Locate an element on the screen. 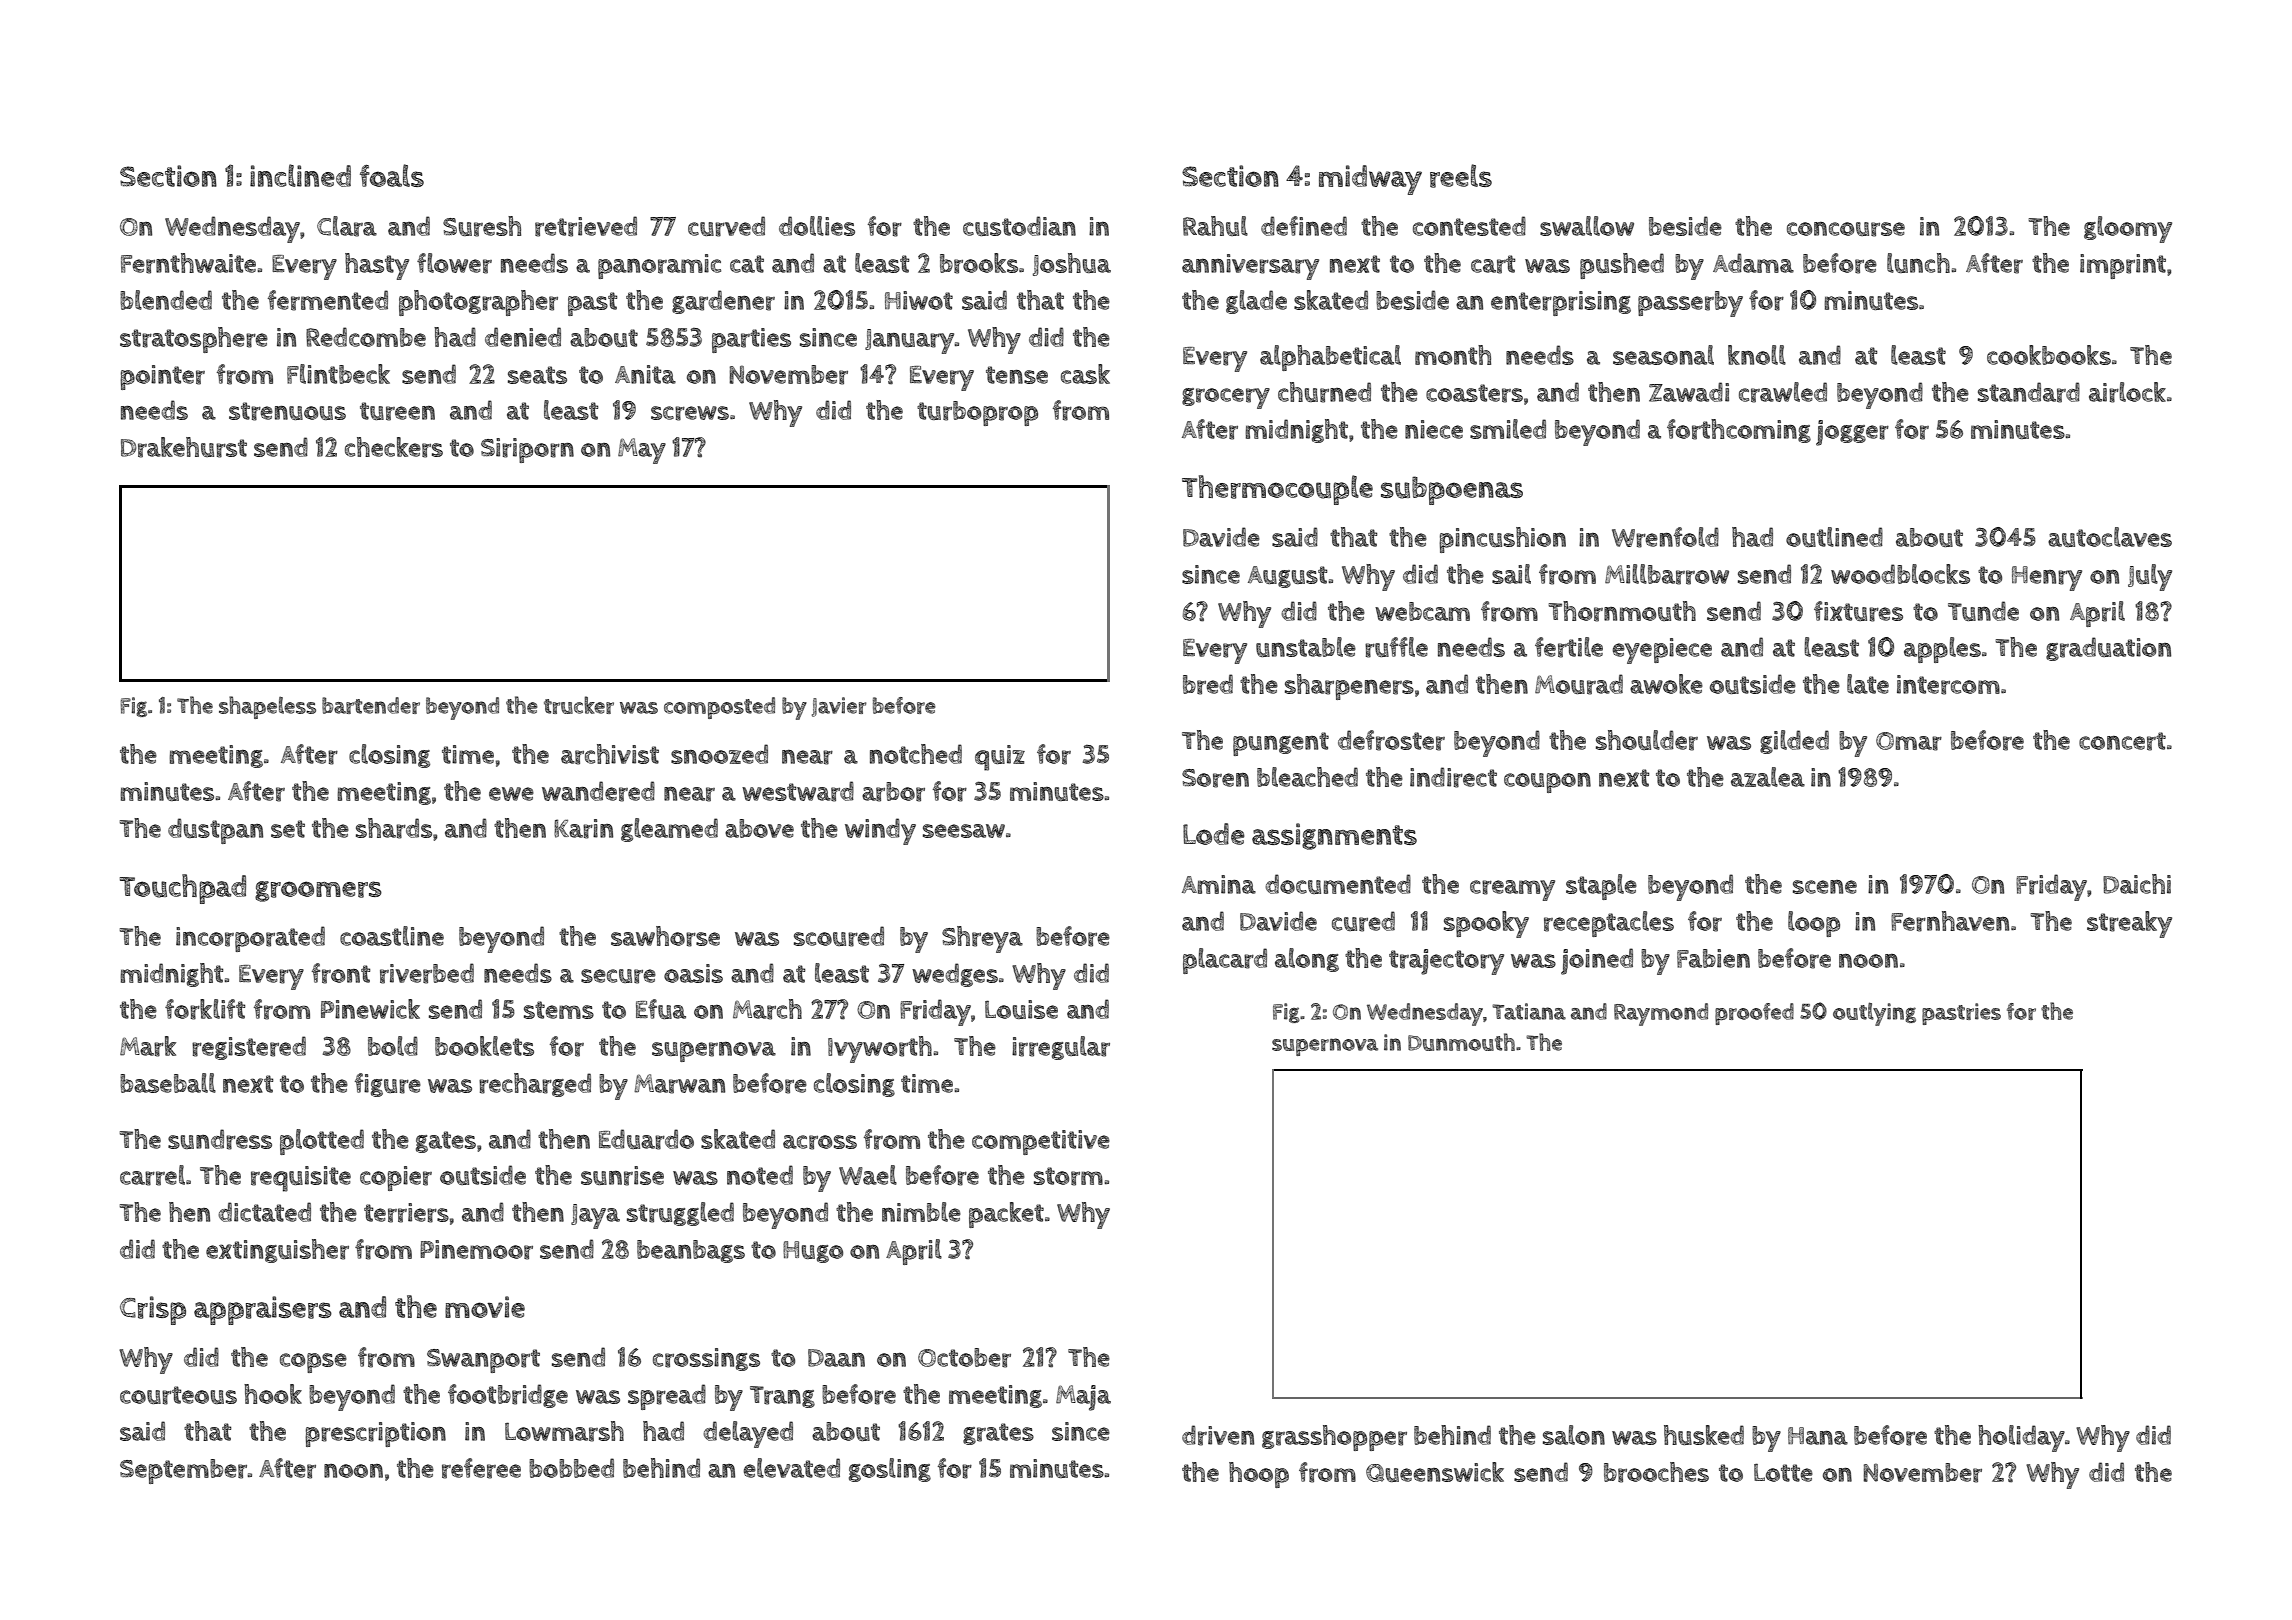 The image size is (2292, 1620). Suresh is located at coordinates (482, 226).
